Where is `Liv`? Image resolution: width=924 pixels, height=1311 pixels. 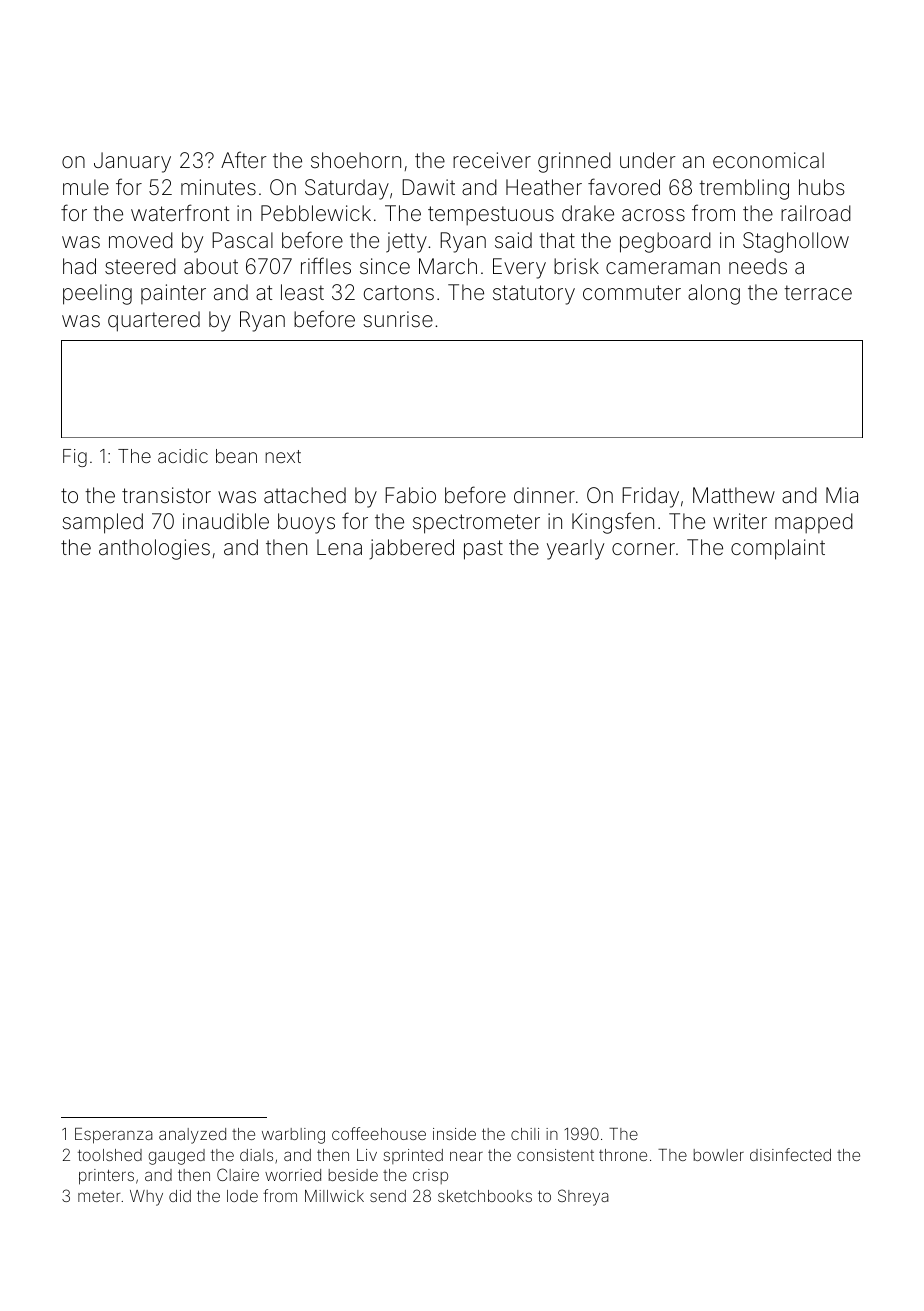 Liv is located at coordinates (367, 1155).
